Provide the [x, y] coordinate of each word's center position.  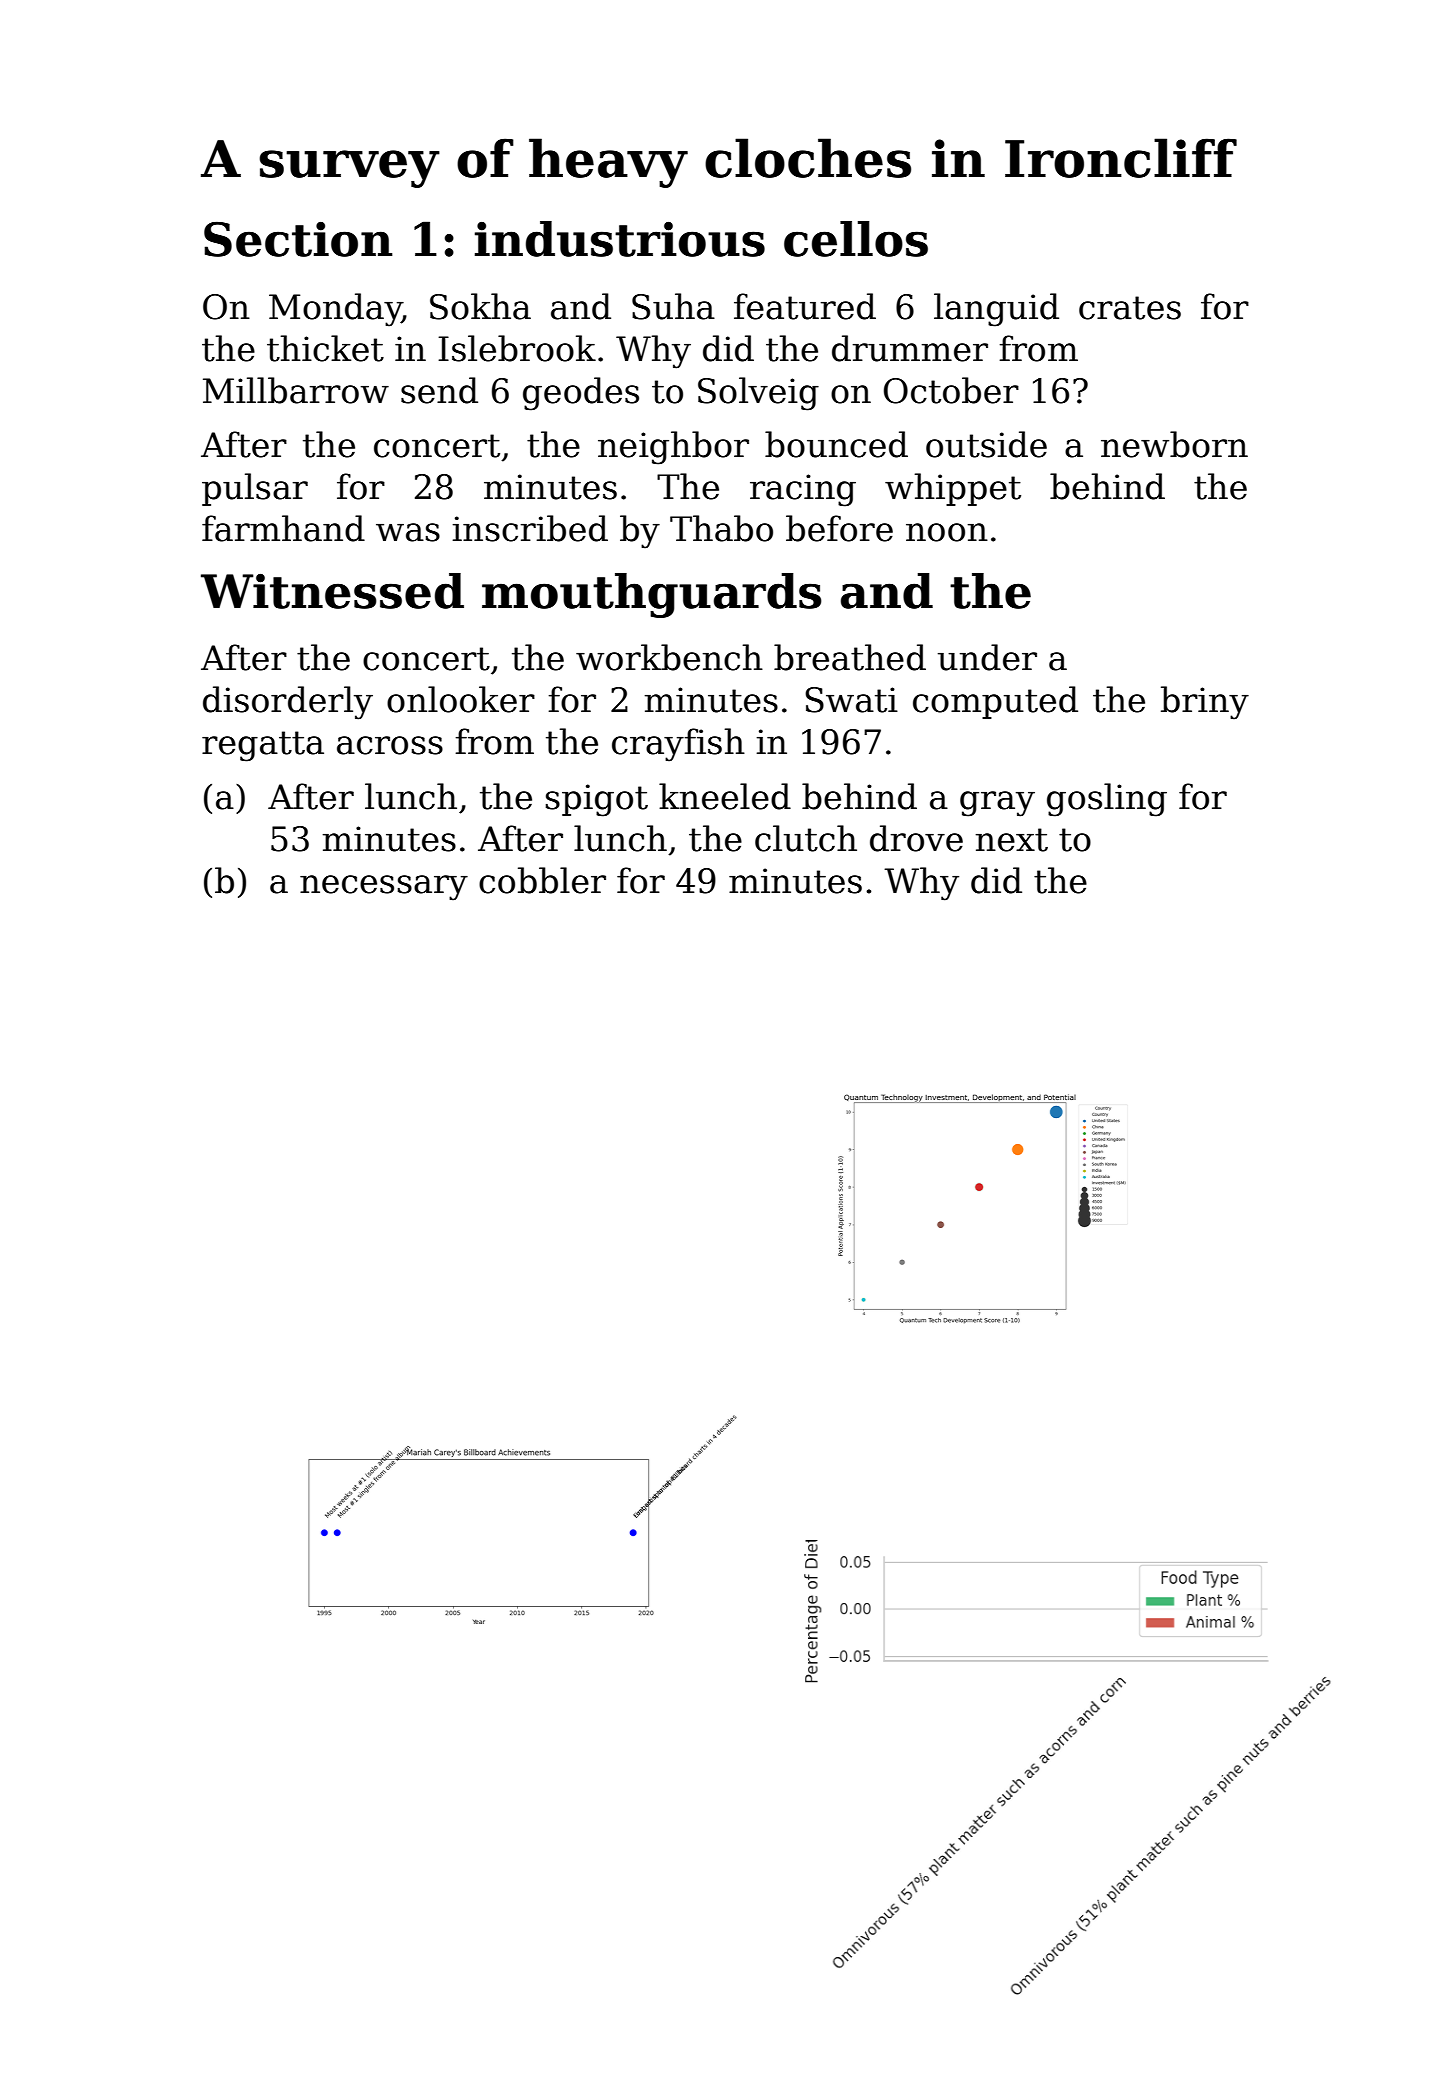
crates [1130, 308]
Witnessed [332, 591]
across [390, 745]
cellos [856, 239]
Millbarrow [296, 390]
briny [1205, 703]
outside [986, 444]
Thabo [721, 528]
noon [947, 532]
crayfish [678, 745]
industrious [620, 239]
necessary [384, 888]
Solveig [758, 394]
